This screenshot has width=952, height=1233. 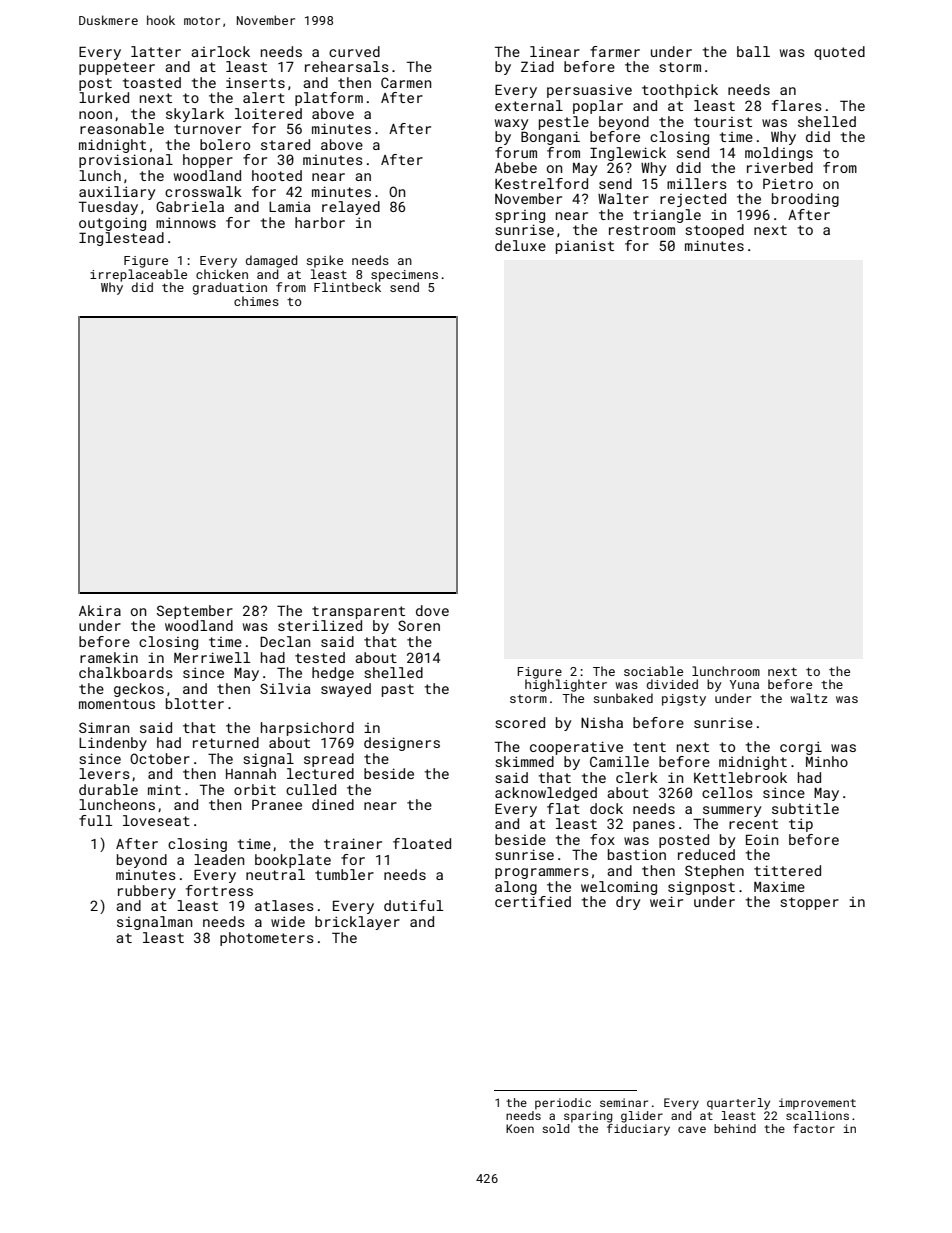 What do you see at coordinates (628, 154) in the screenshot?
I see `Inglewick` at bounding box center [628, 154].
